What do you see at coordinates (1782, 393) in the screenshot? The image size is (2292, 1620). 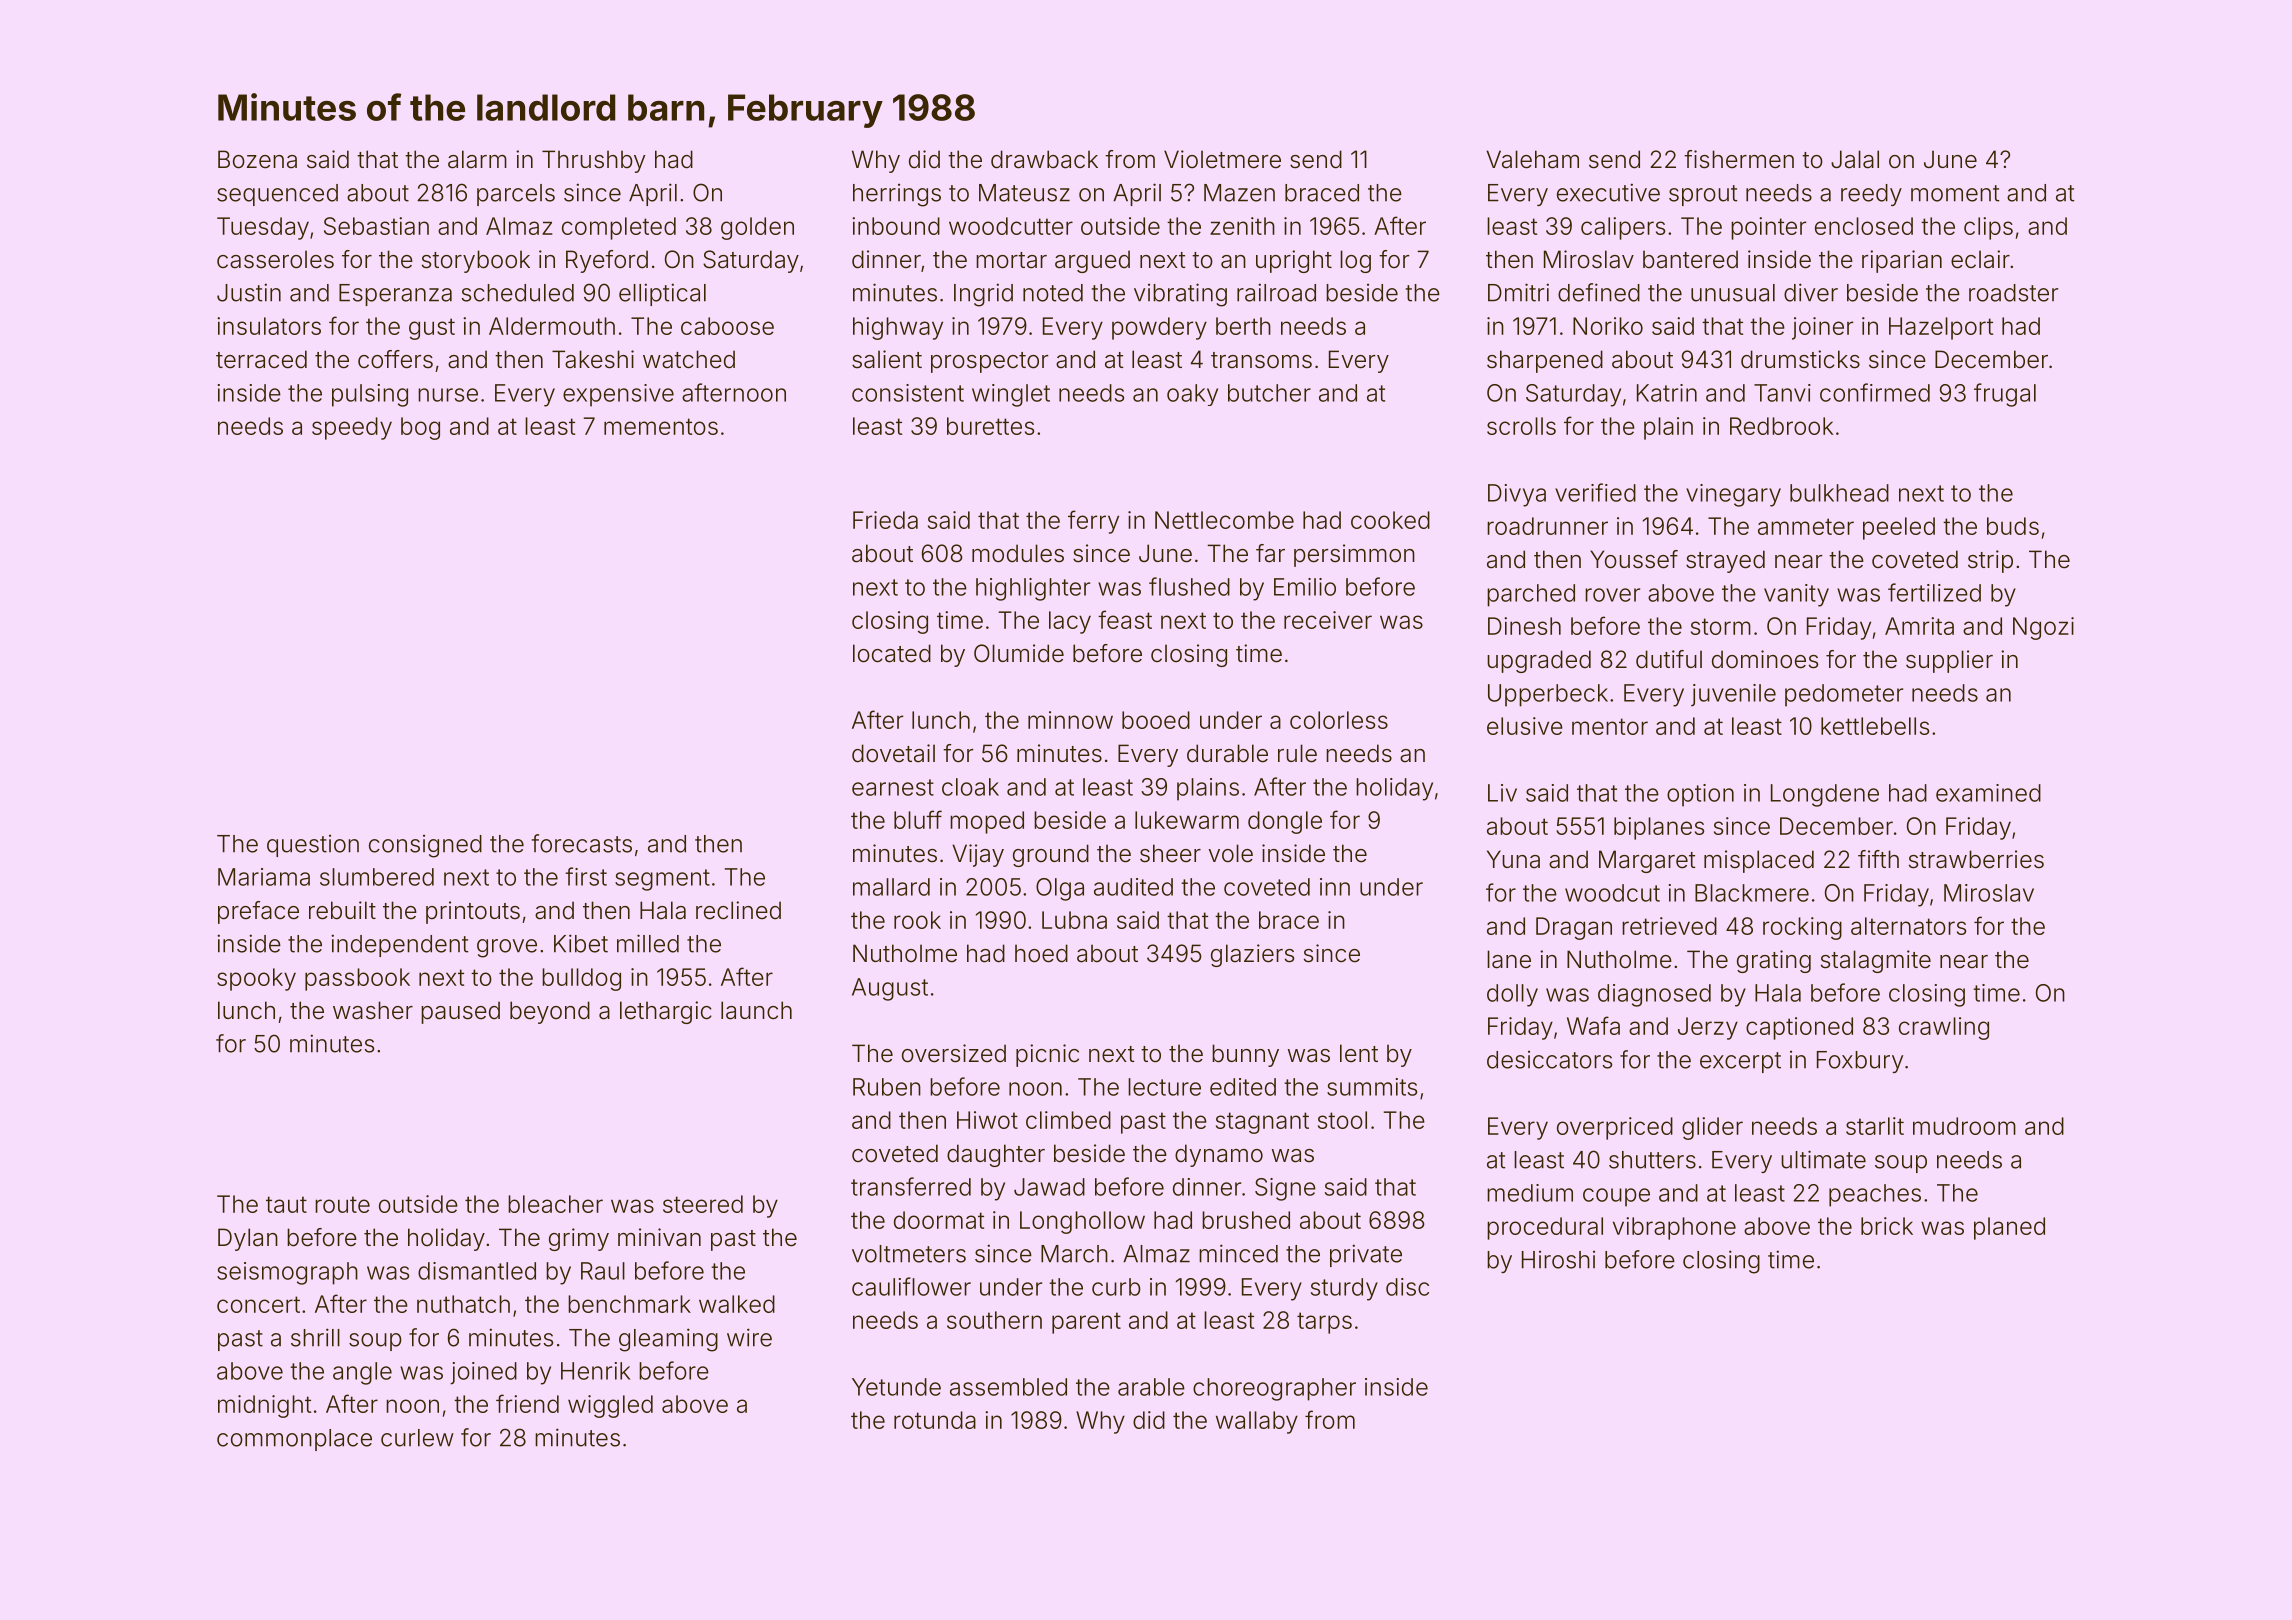 I see `Tanvi` at bounding box center [1782, 393].
